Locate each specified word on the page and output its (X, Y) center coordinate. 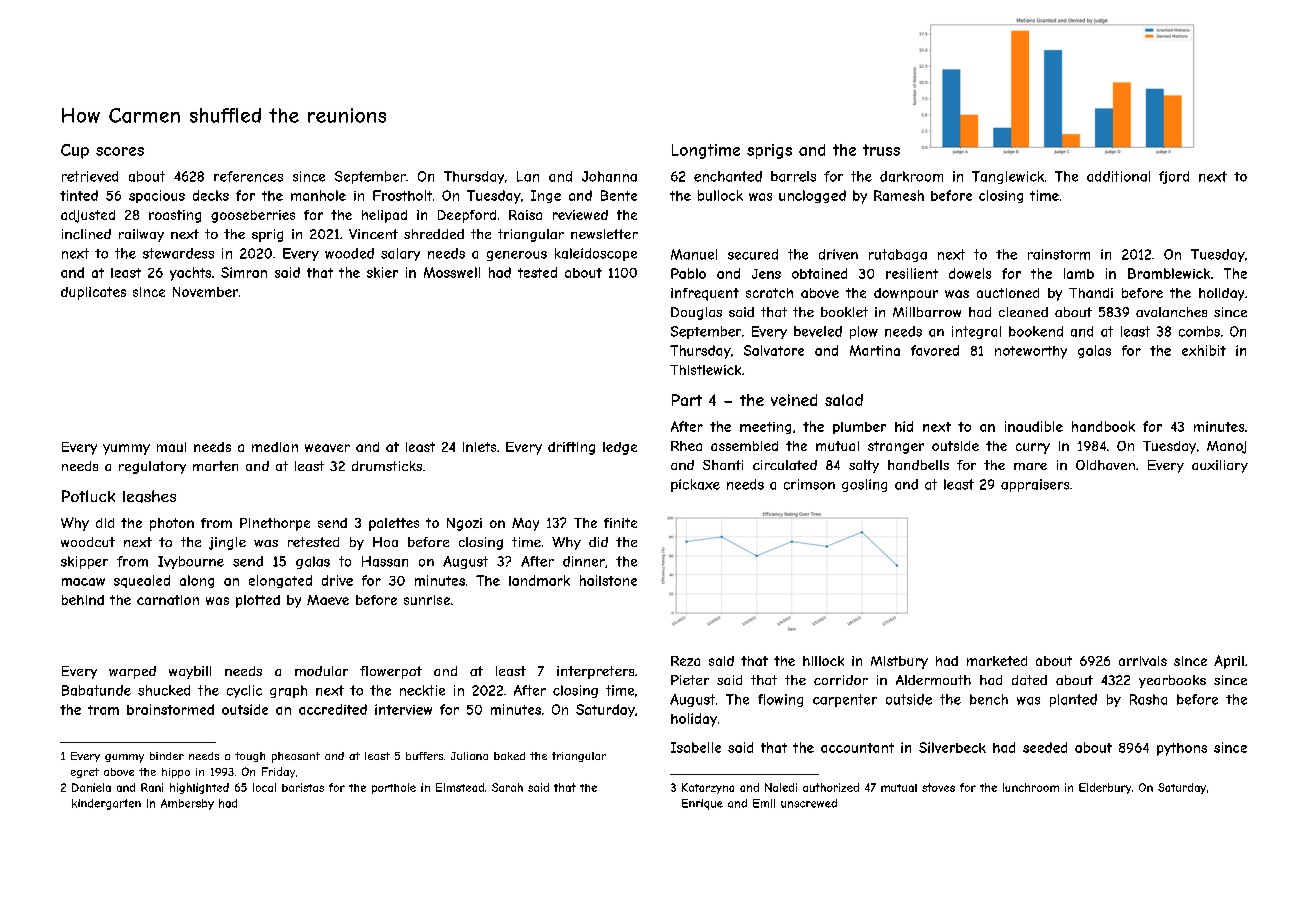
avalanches (1171, 312)
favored (935, 350)
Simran (244, 272)
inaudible (1034, 426)
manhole (318, 195)
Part (687, 400)
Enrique (702, 804)
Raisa (525, 215)
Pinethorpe (275, 524)
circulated (785, 465)
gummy (124, 758)
